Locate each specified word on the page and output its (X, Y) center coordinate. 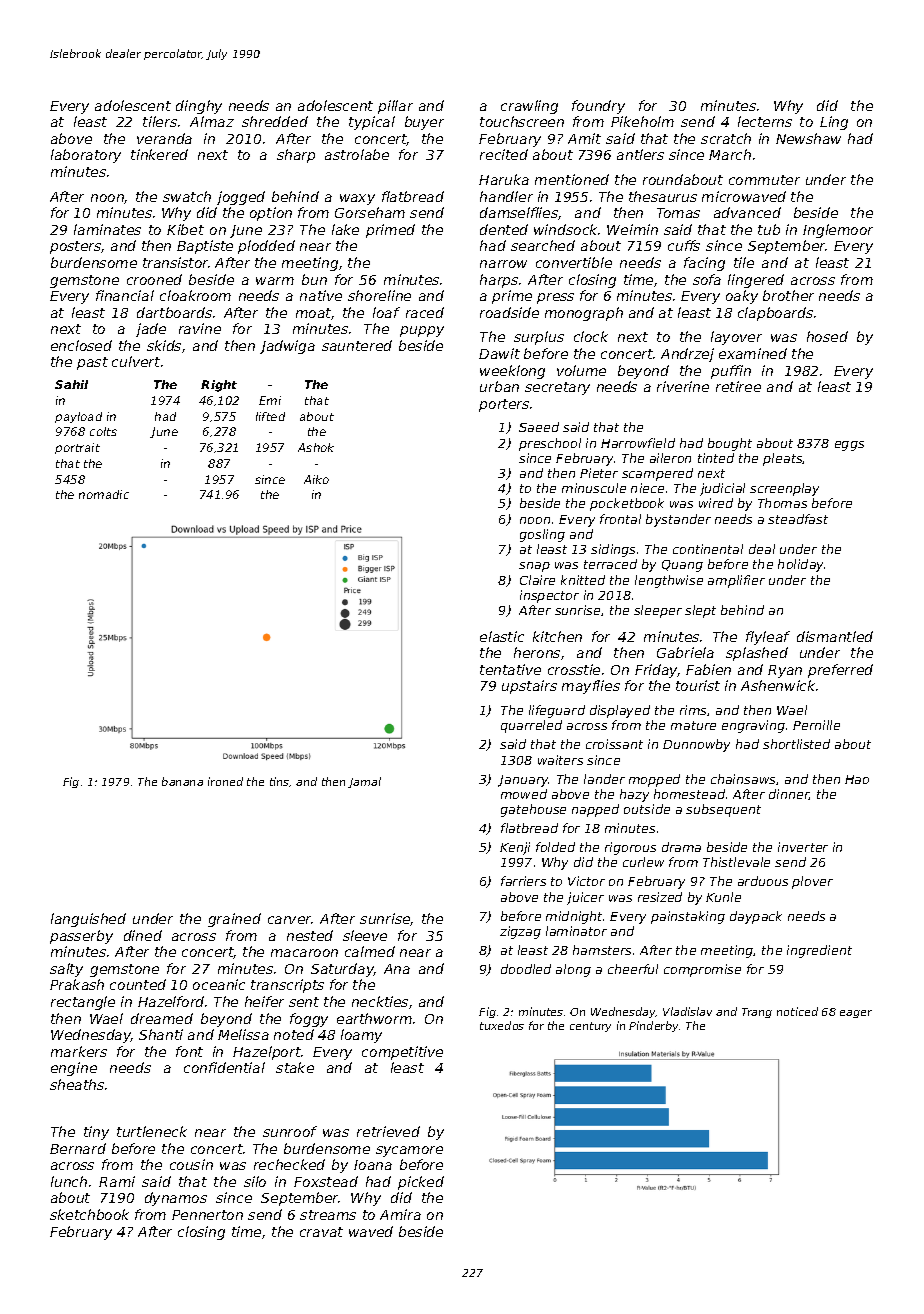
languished (88, 920)
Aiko (316, 479)
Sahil (71, 384)
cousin (191, 1164)
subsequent (723, 810)
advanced (747, 212)
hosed (827, 336)
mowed (524, 794)
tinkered (159, 154)
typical (372, 123)
